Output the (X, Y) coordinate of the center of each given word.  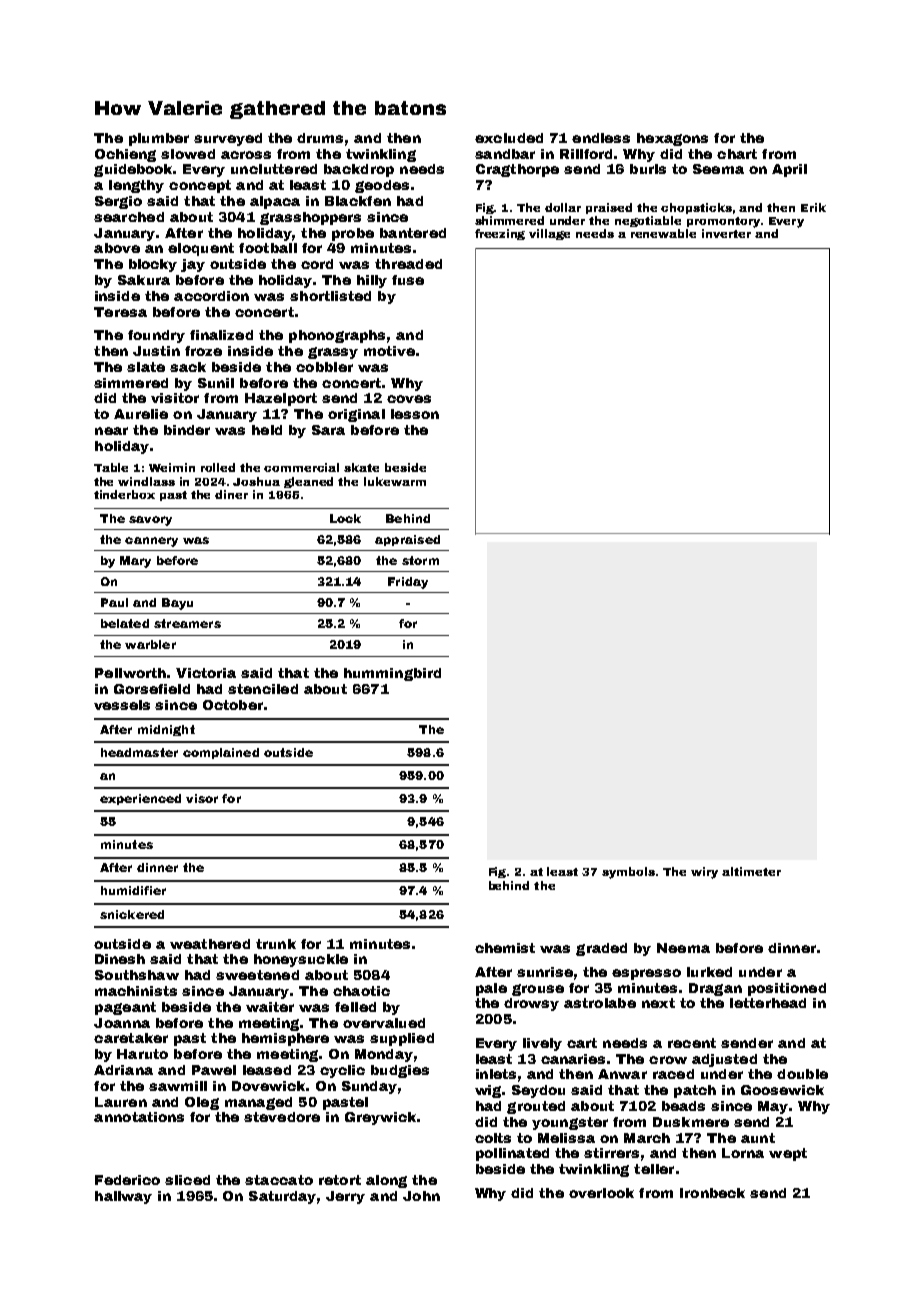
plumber (159, 139)
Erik (813, 207)
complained (221, 753)
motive (389, 351)
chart (737, 154)
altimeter (751, 871)
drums (320, 138)
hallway (123, 1197)
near (111, 431)
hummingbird (392, 674)
